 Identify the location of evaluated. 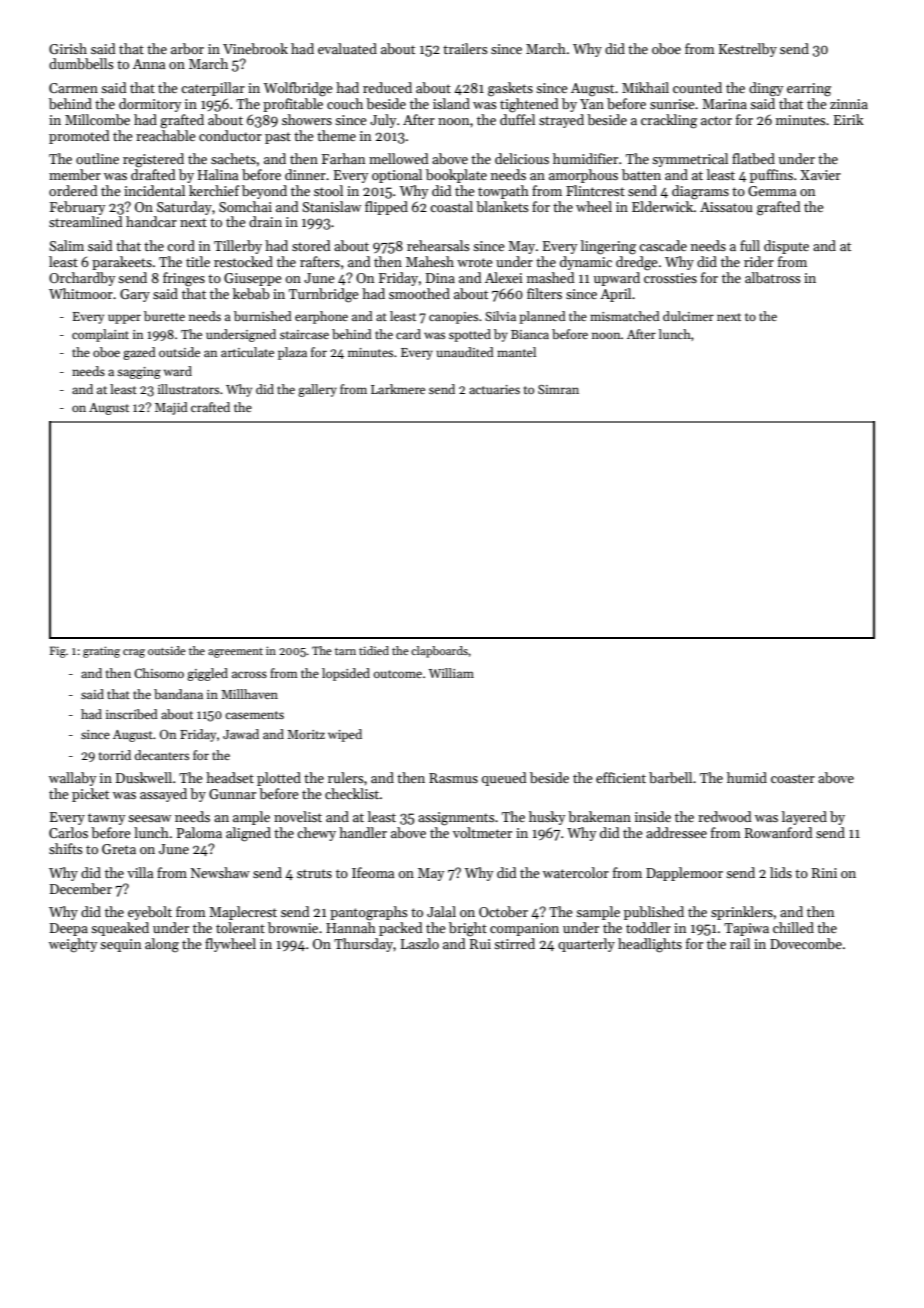
(347, 48).
